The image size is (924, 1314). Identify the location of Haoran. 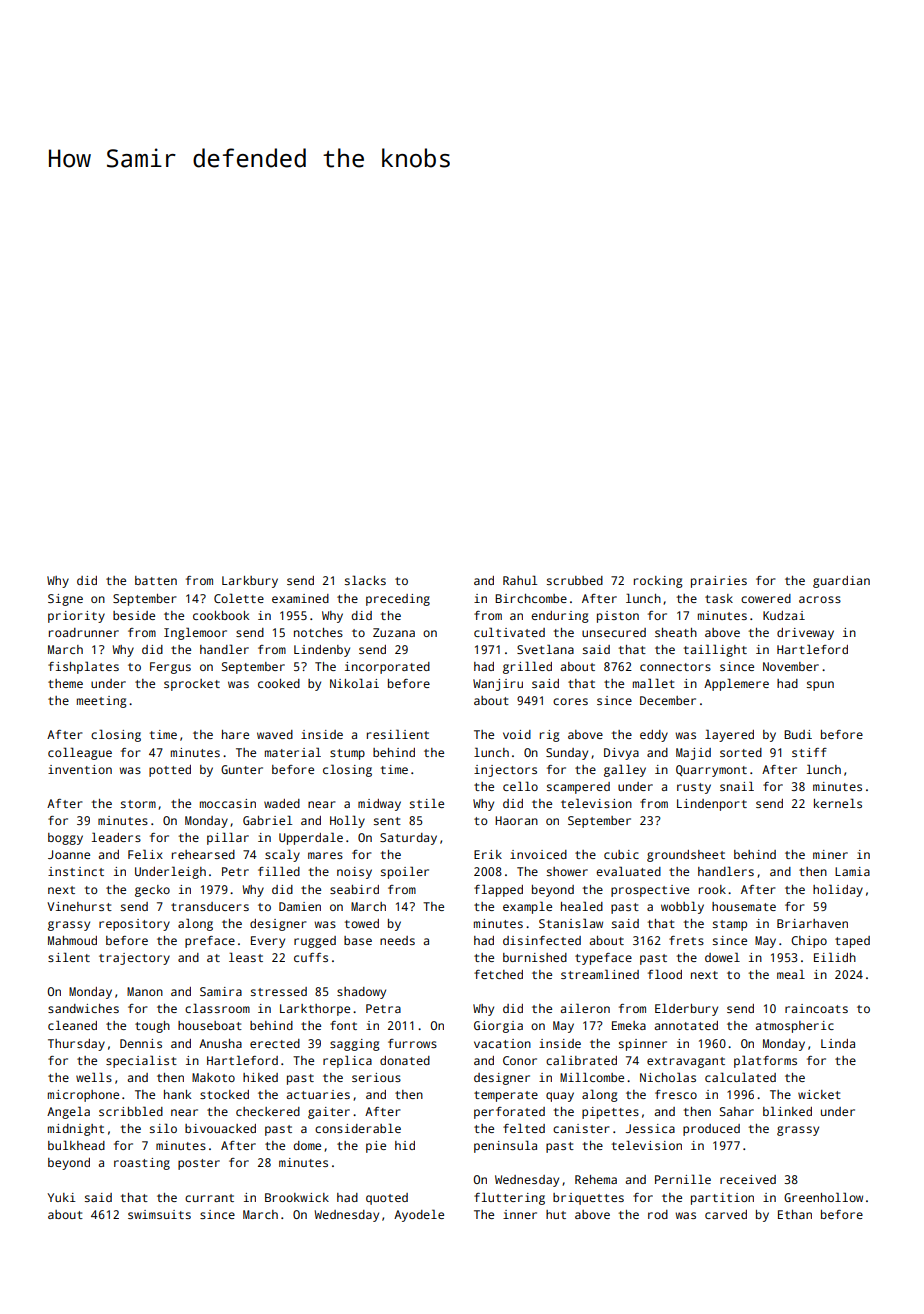
(516, 820).
